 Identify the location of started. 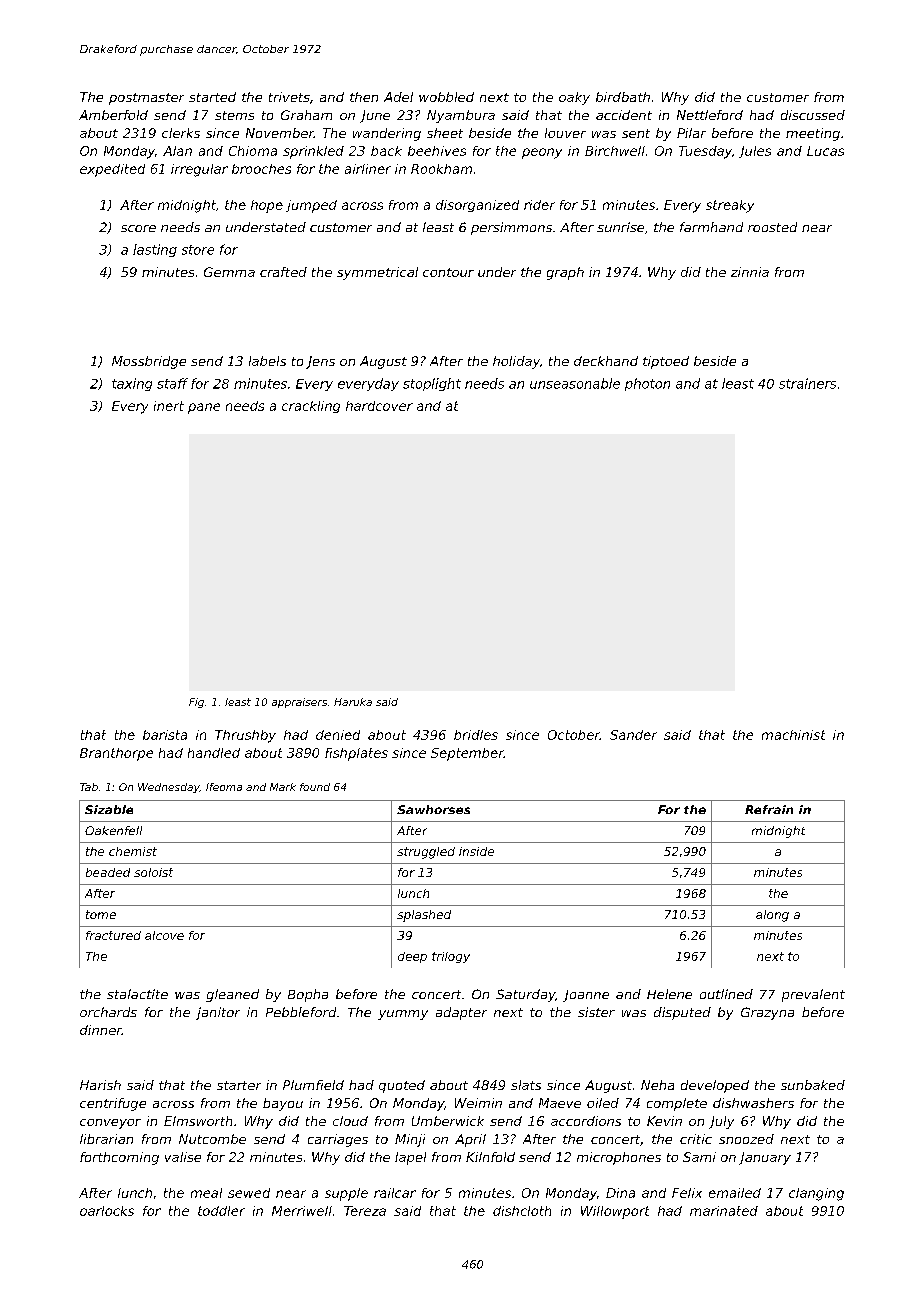
(212, 97).
